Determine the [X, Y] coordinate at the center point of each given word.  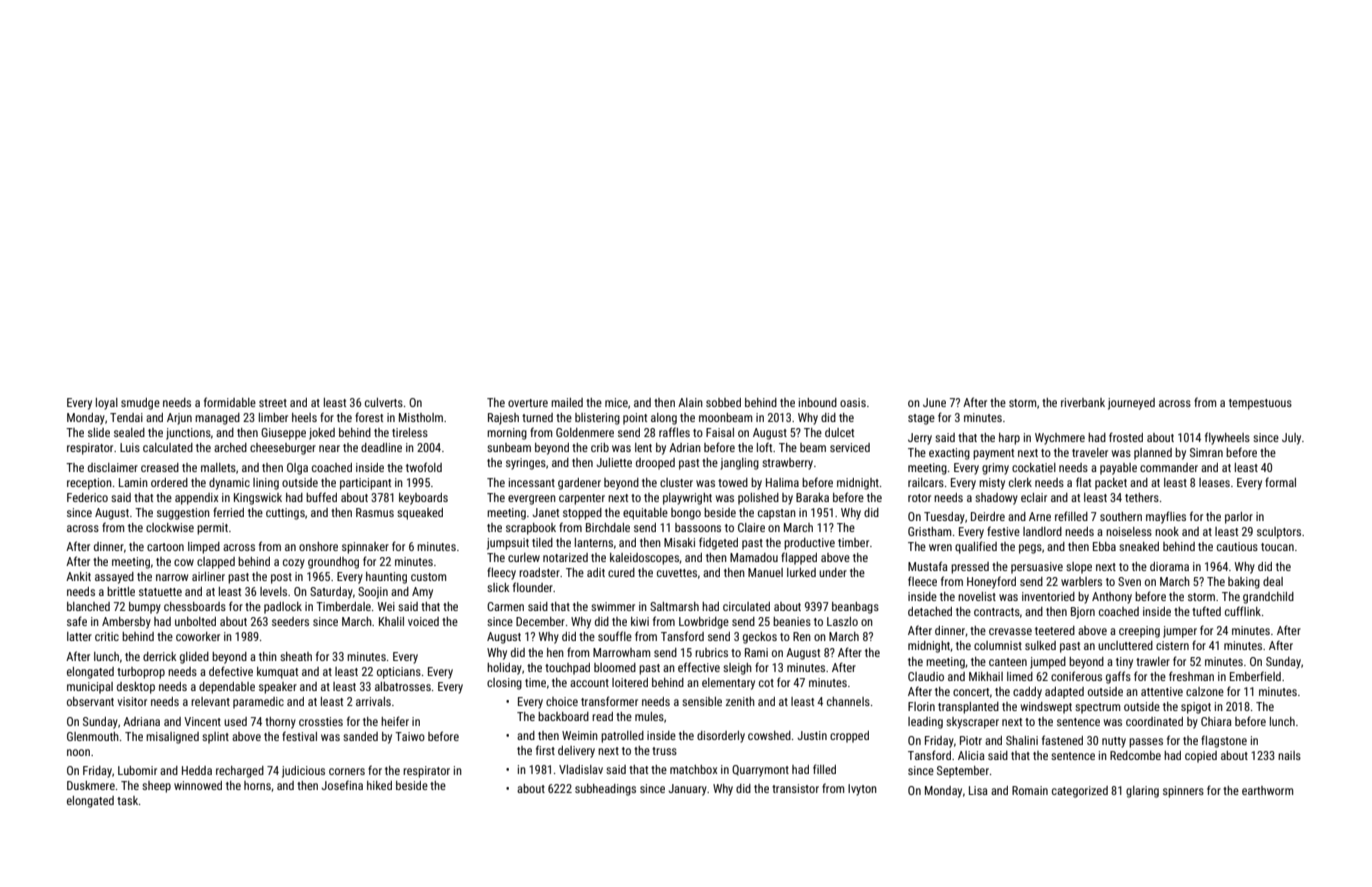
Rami [756, 652]
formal [1280, 482]
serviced [850, 447]
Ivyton [862, 790]
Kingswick [258, 499]
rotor [919, 498]
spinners [1183, 792]
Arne [1040, 516]
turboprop [141, 673]
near [329, 448]
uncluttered [1125, 645]
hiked [379, 785]
